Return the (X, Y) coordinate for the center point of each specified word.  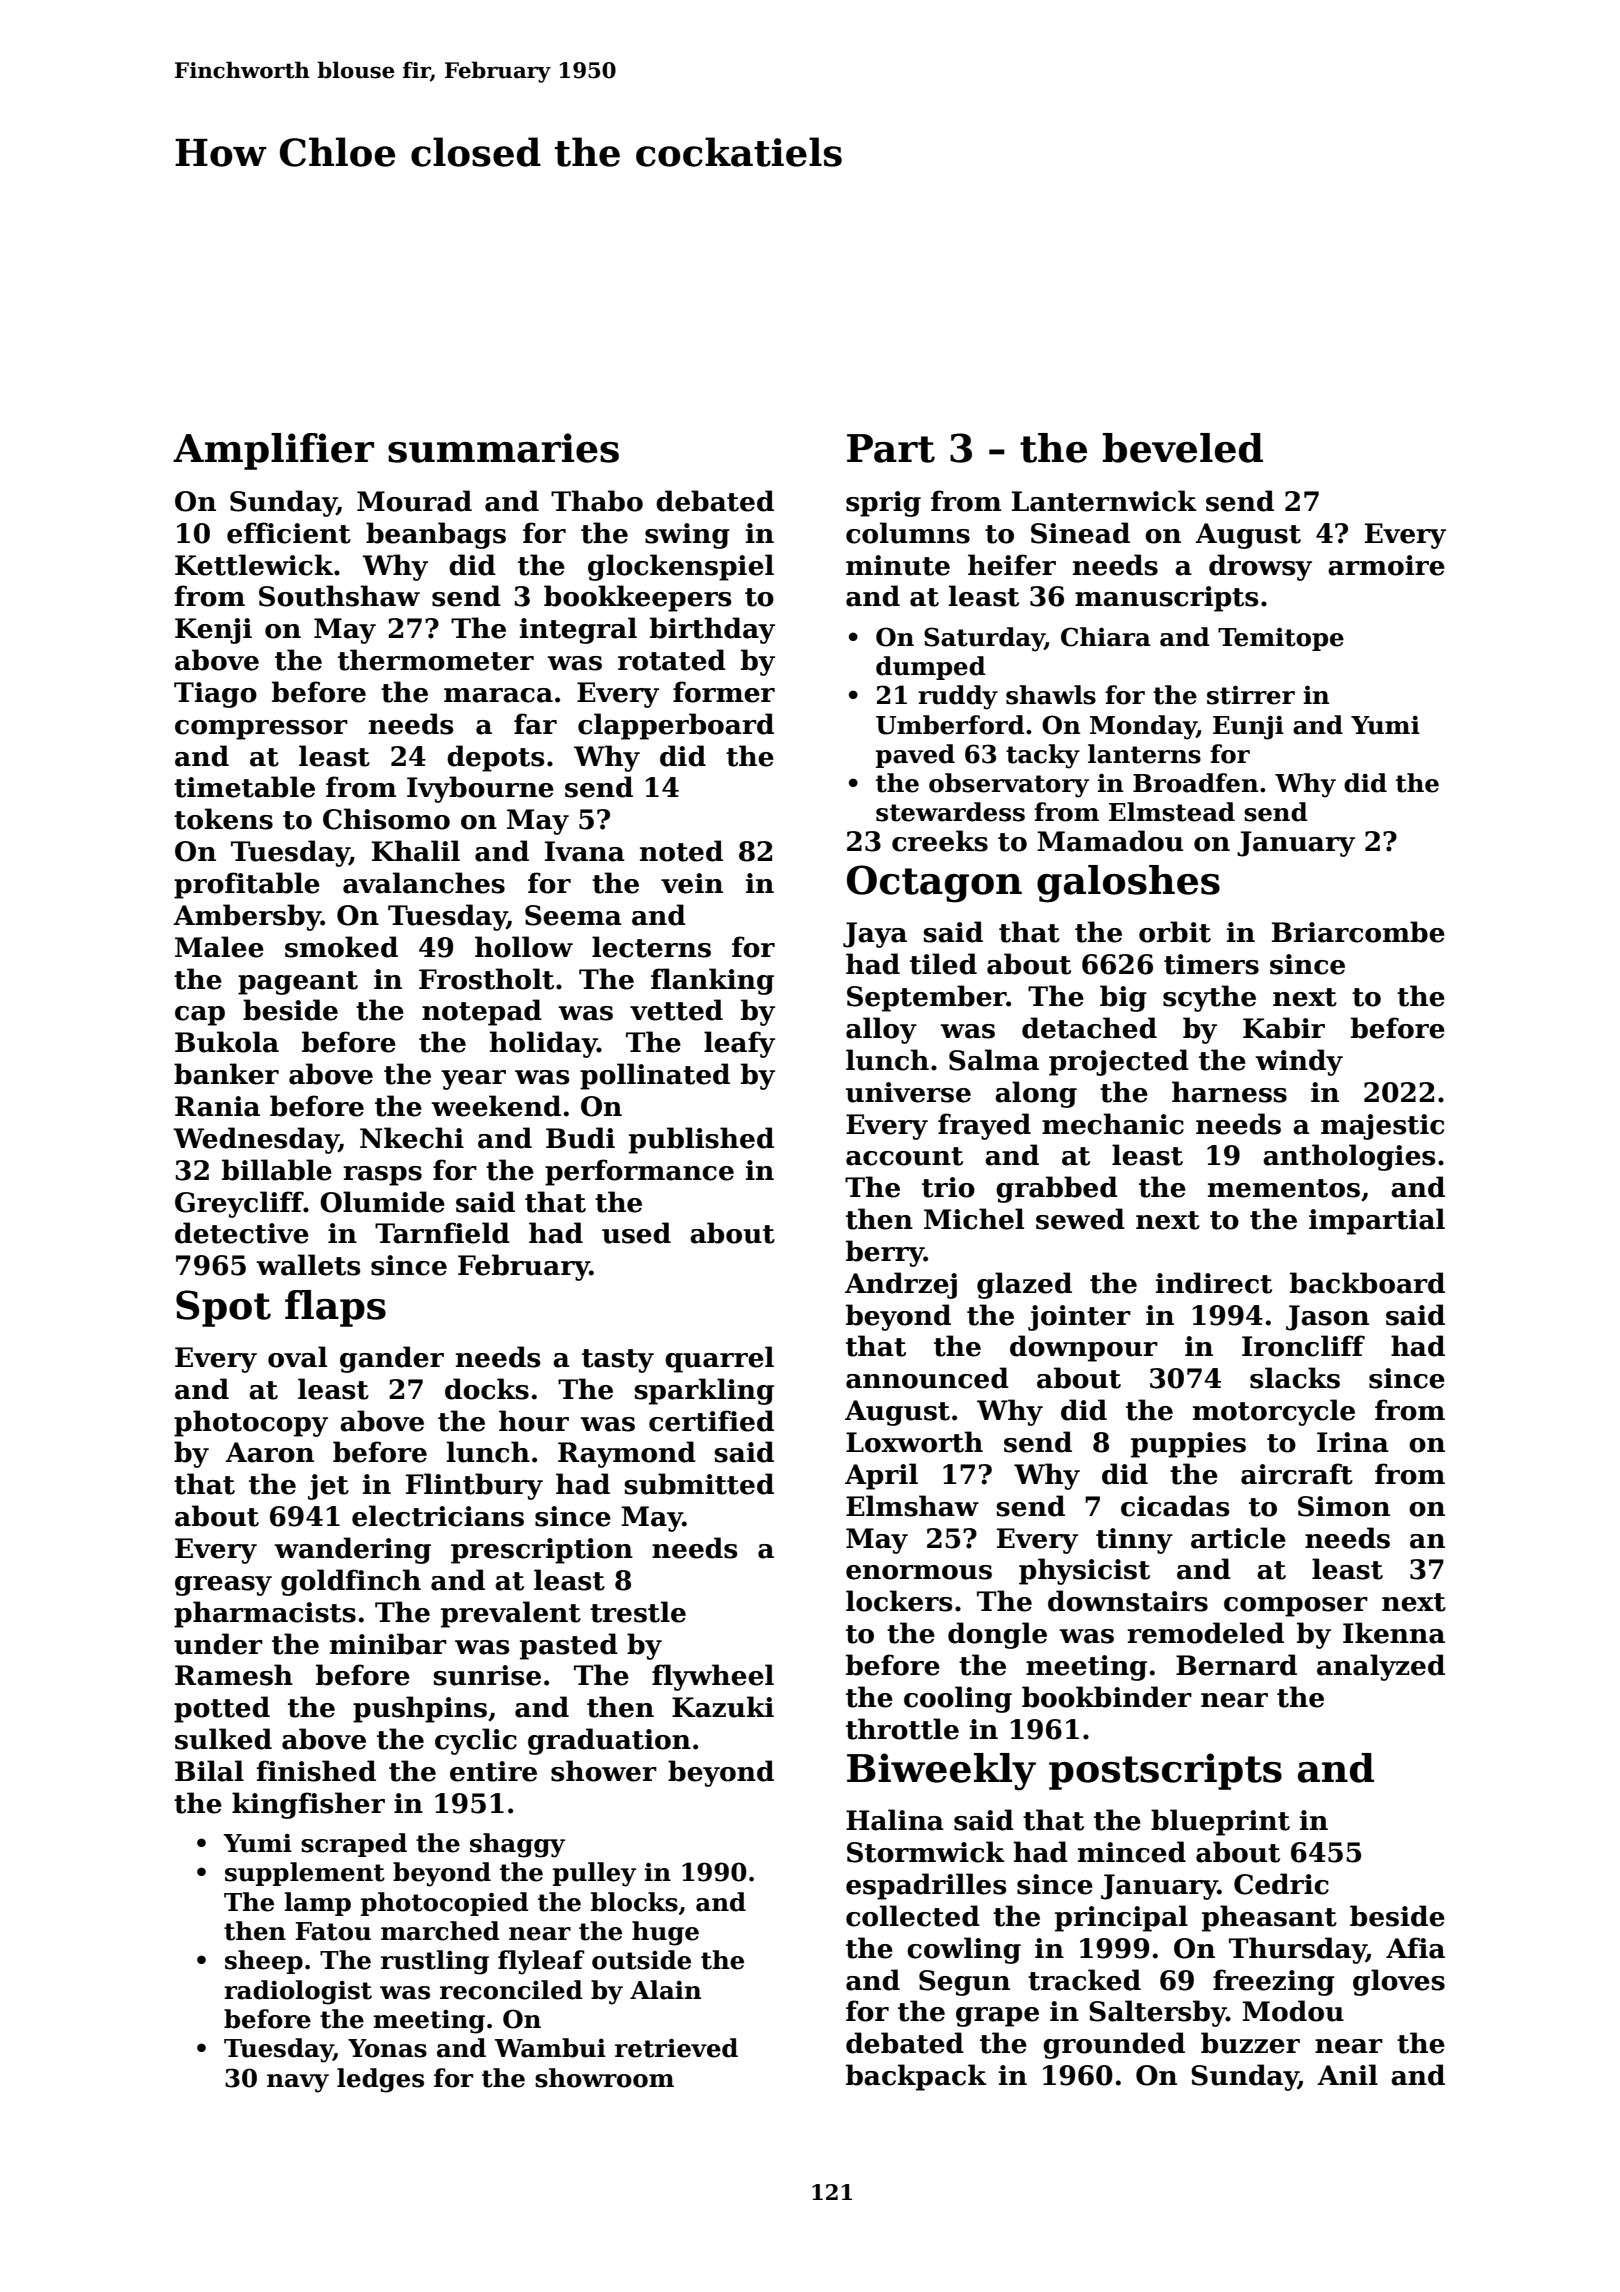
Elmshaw (912, 1506)
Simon (1344, 1506)
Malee (219, 947)
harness (1229, 1092)
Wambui (550, 2048)
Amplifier (273, 451)
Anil (1347, 2074)
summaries (503, 448)
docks (487, 1389)
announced (927, 1378)
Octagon (934, 884)
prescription (542, 1551)
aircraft (1297, 1474)
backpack (916, 2077)
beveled (1183, 448)
